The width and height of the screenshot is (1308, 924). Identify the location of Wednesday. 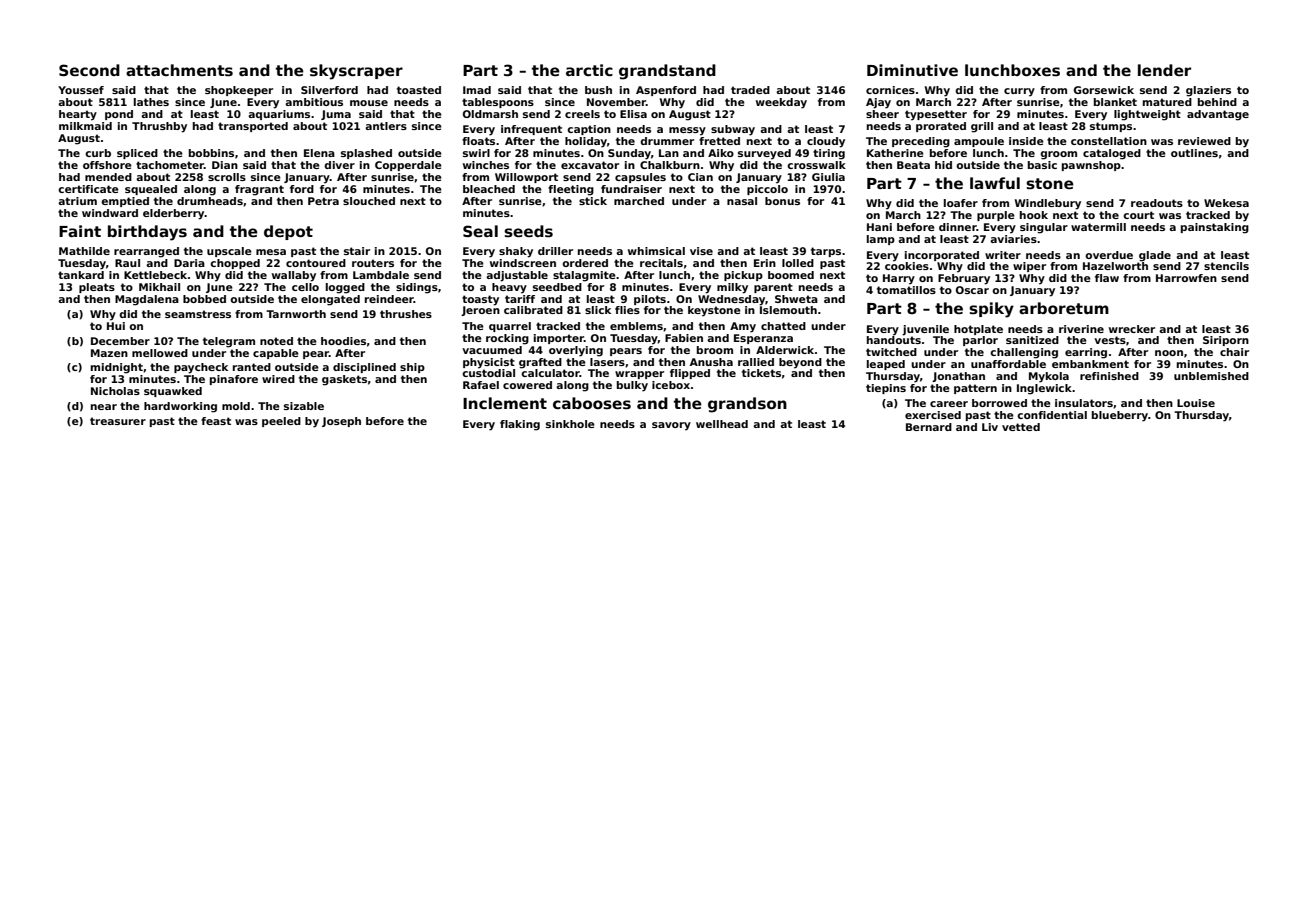
(731, 300).
